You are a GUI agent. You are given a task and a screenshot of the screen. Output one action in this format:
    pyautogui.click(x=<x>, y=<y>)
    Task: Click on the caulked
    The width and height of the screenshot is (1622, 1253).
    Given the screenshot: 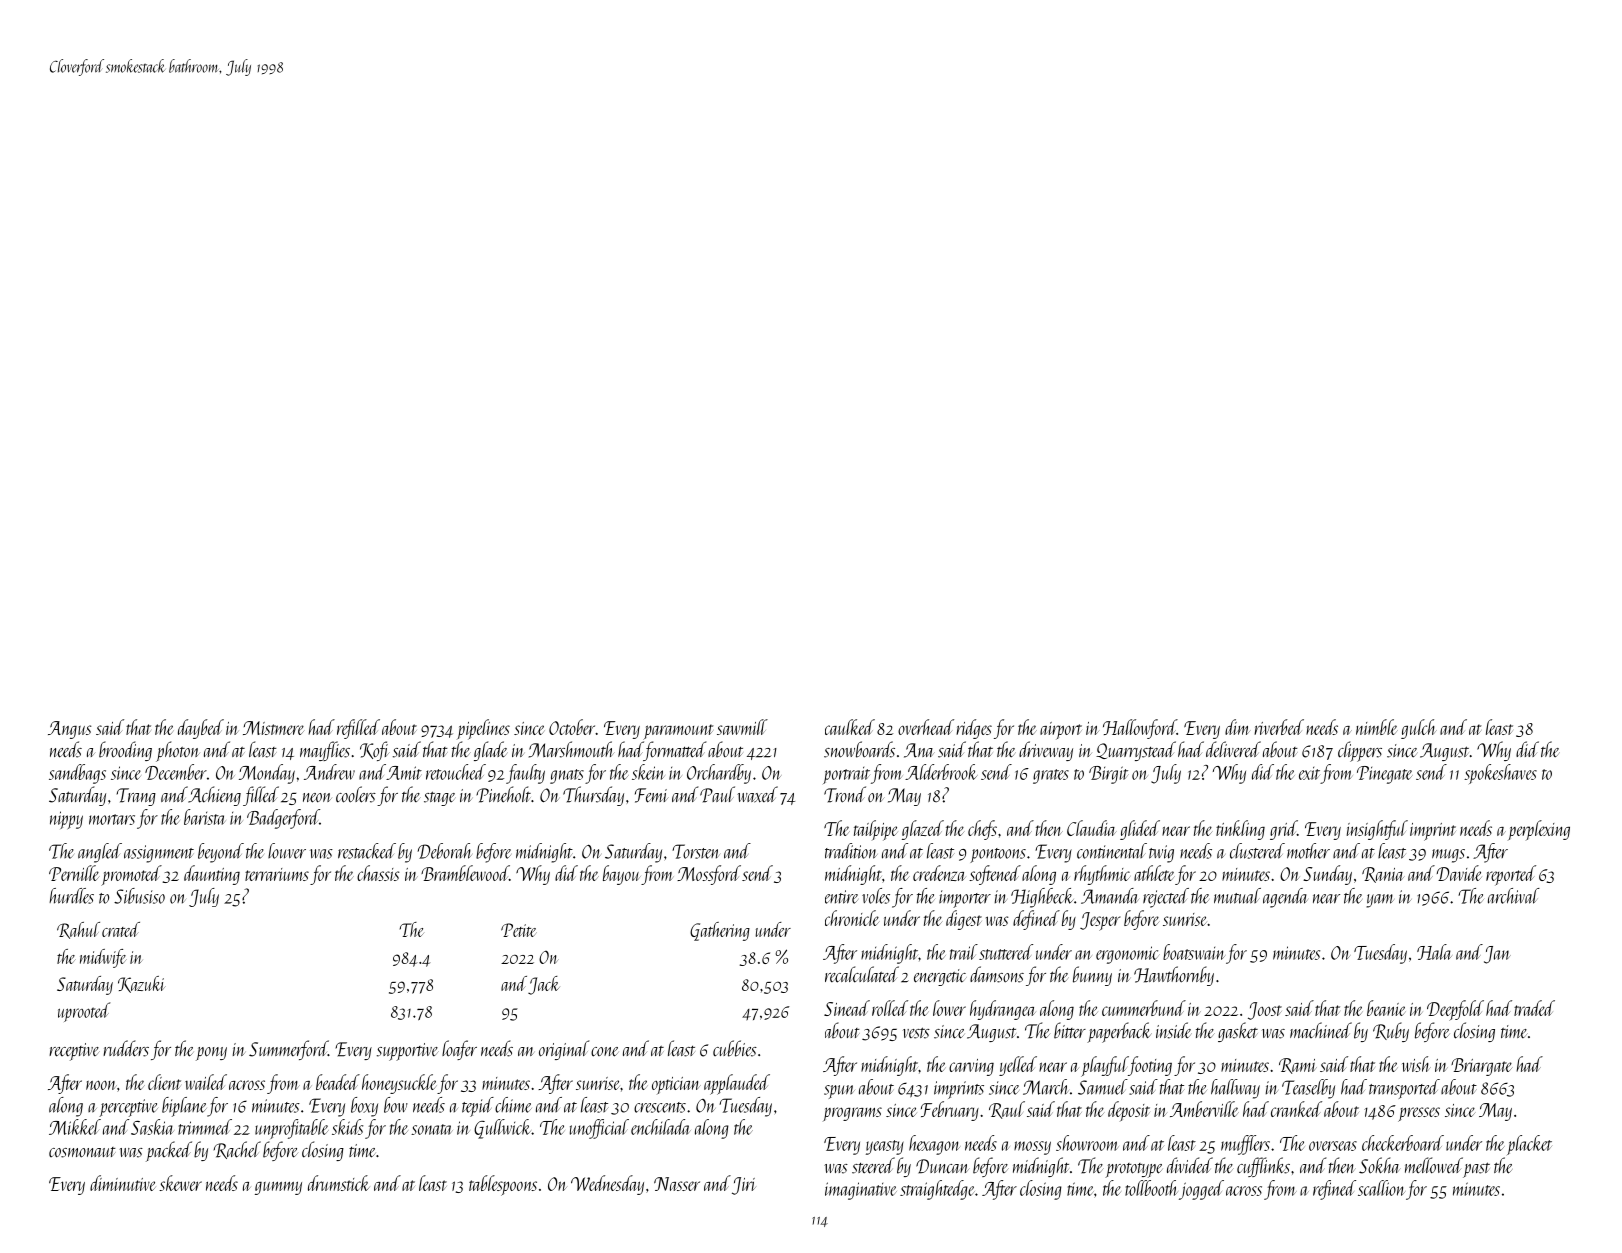 What is the action you would take?
    pyautogui.click(x=850, y=727)
